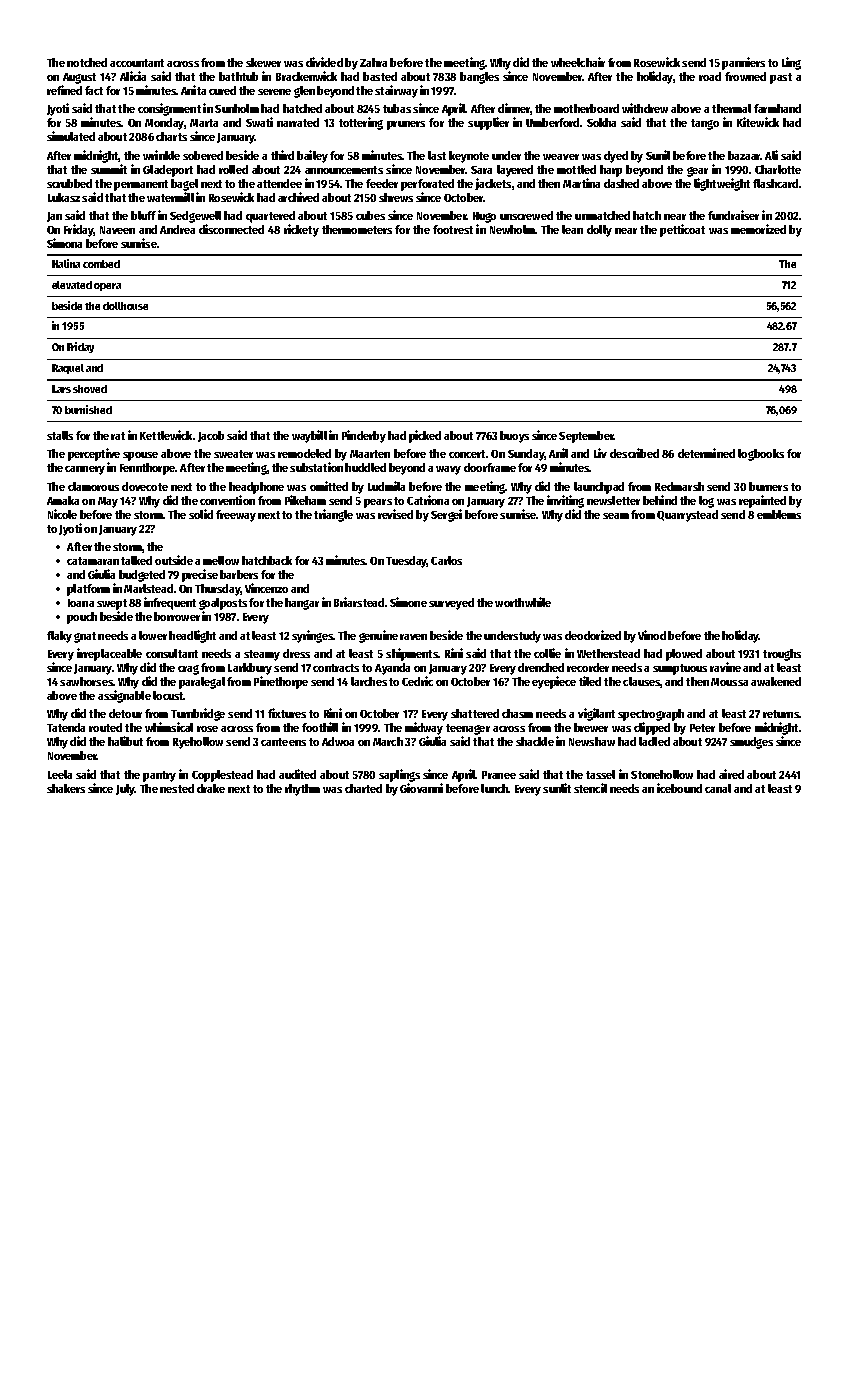 Image resolution: width=849 pixels, height=1400 pixels. I want to click on Sunil, so click(658, 155).
